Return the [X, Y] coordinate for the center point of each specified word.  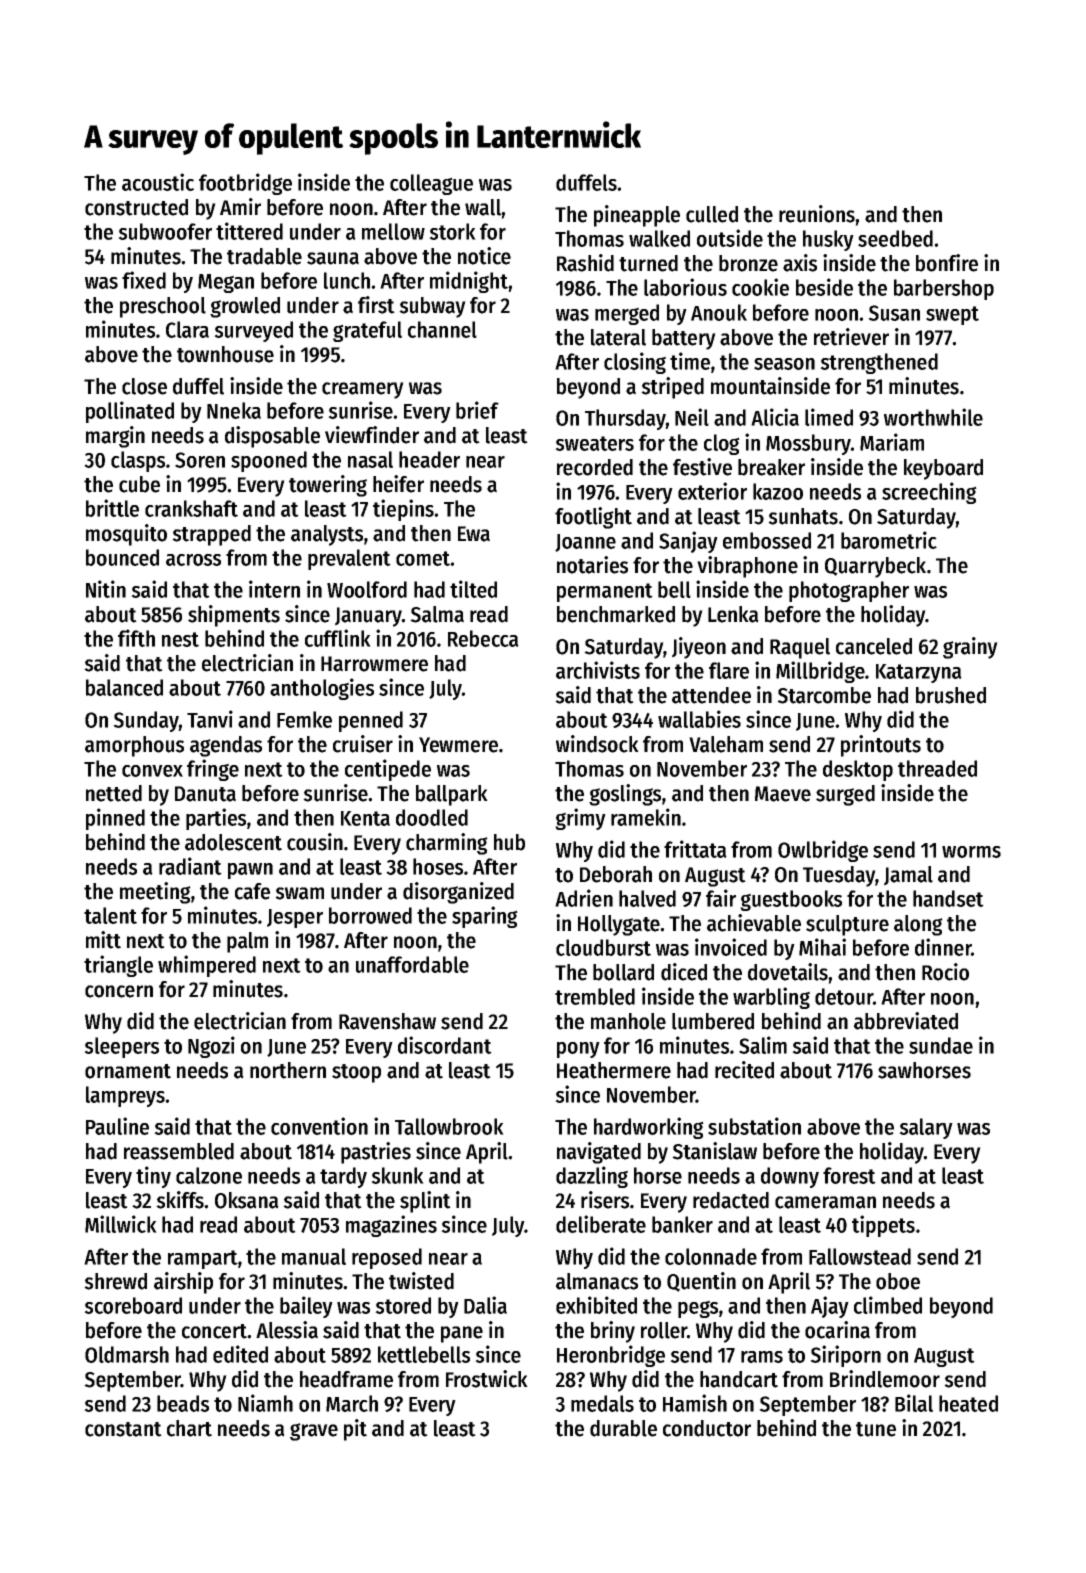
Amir [240, 206]
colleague [431, 184]
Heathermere [614, 1070]
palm [247, 942]
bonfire [947, 263]
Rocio [945, 972]
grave [314, 1432]
